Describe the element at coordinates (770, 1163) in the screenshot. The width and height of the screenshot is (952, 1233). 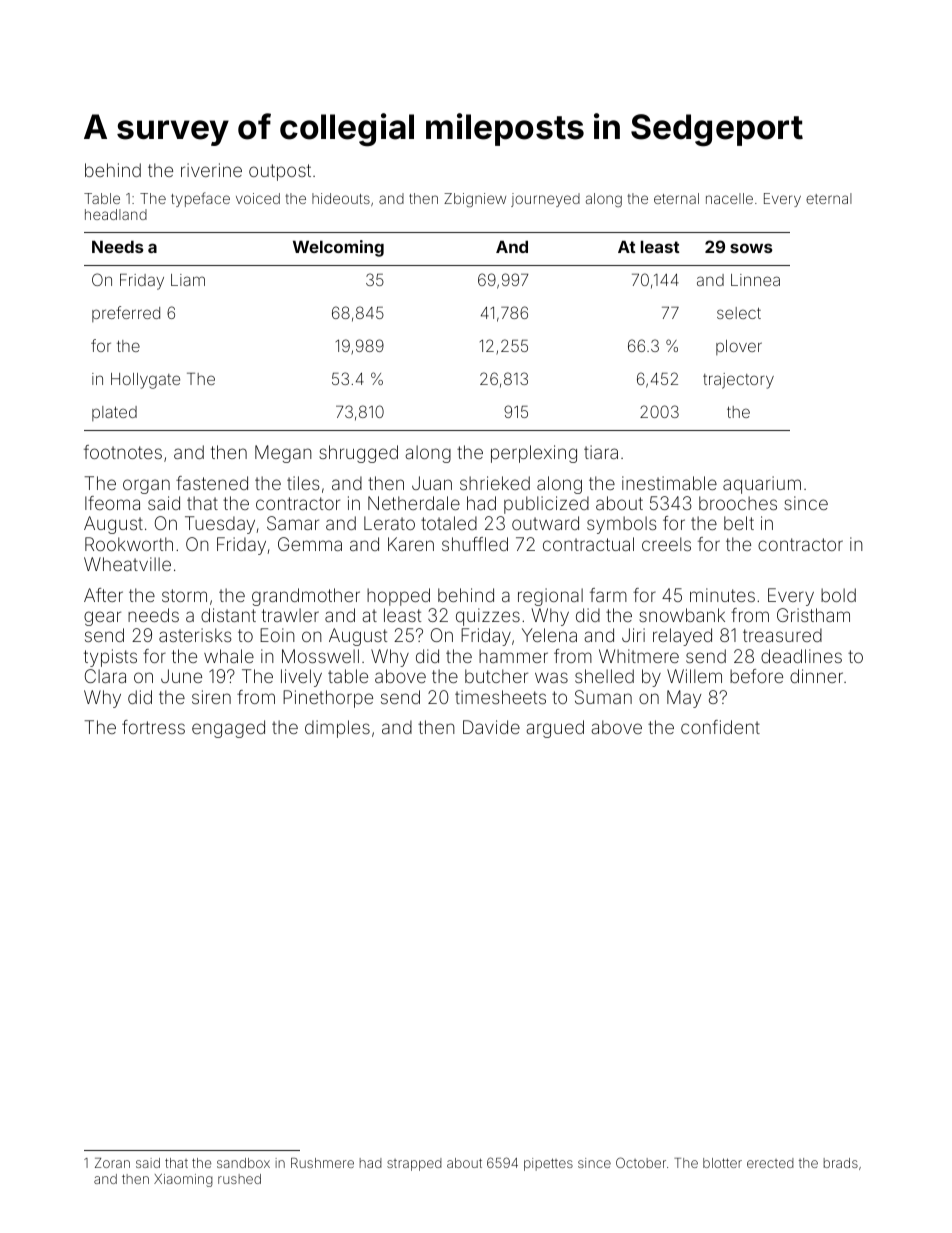
I see `erected` at that location.
